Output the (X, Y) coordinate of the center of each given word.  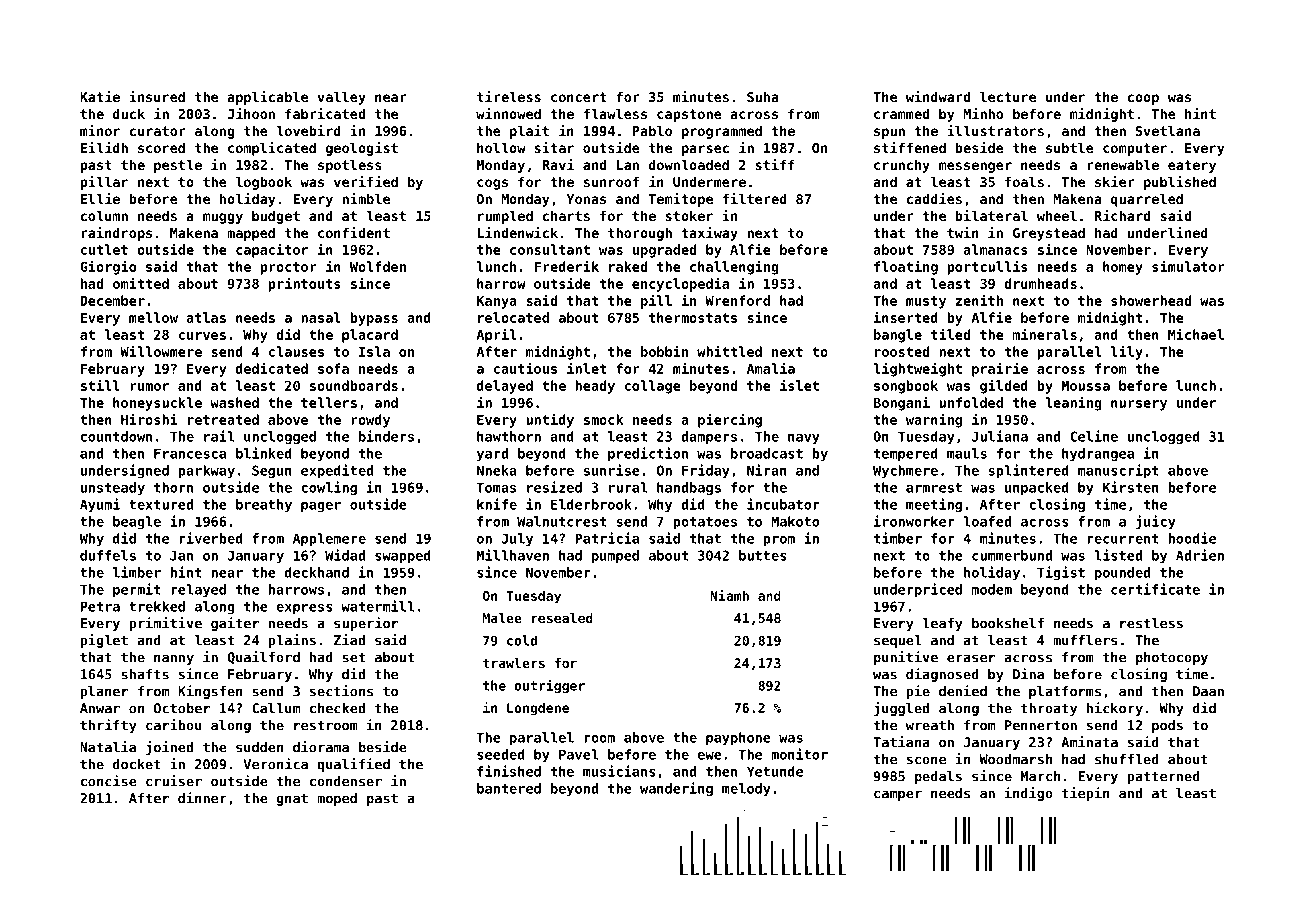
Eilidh (104, 147)
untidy (550, 420)
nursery (1139, 405)
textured (161, 504)
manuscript (1118, 471)
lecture (1008, 96)
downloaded (689, 164)
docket (137, 764)
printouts (304, 284)
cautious (525, 368)
